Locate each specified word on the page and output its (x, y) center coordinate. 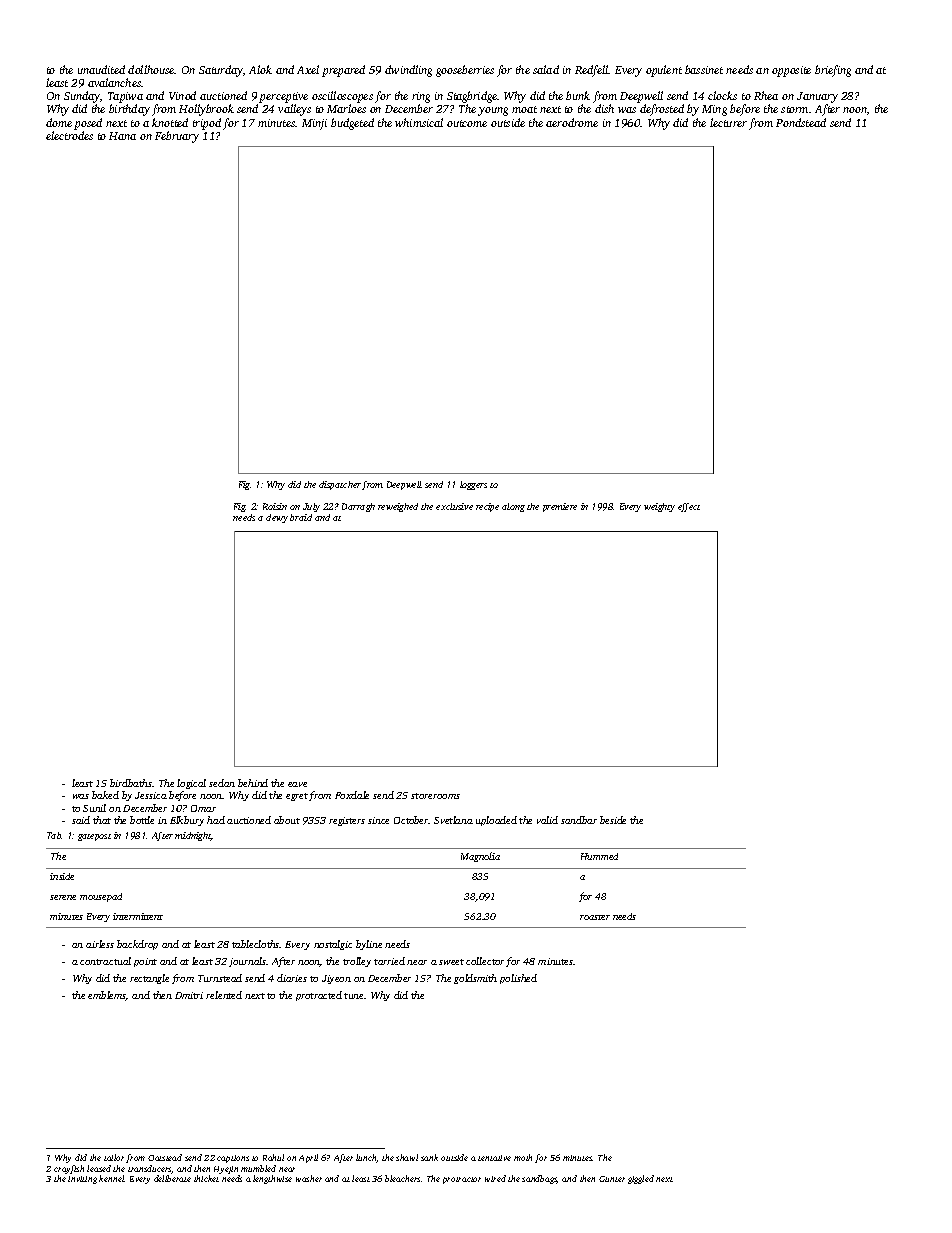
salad (546, 69)
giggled (641, 1179)
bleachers (402, 1178)
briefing (833, 71)
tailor (114, 1157)
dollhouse (151, 69)
